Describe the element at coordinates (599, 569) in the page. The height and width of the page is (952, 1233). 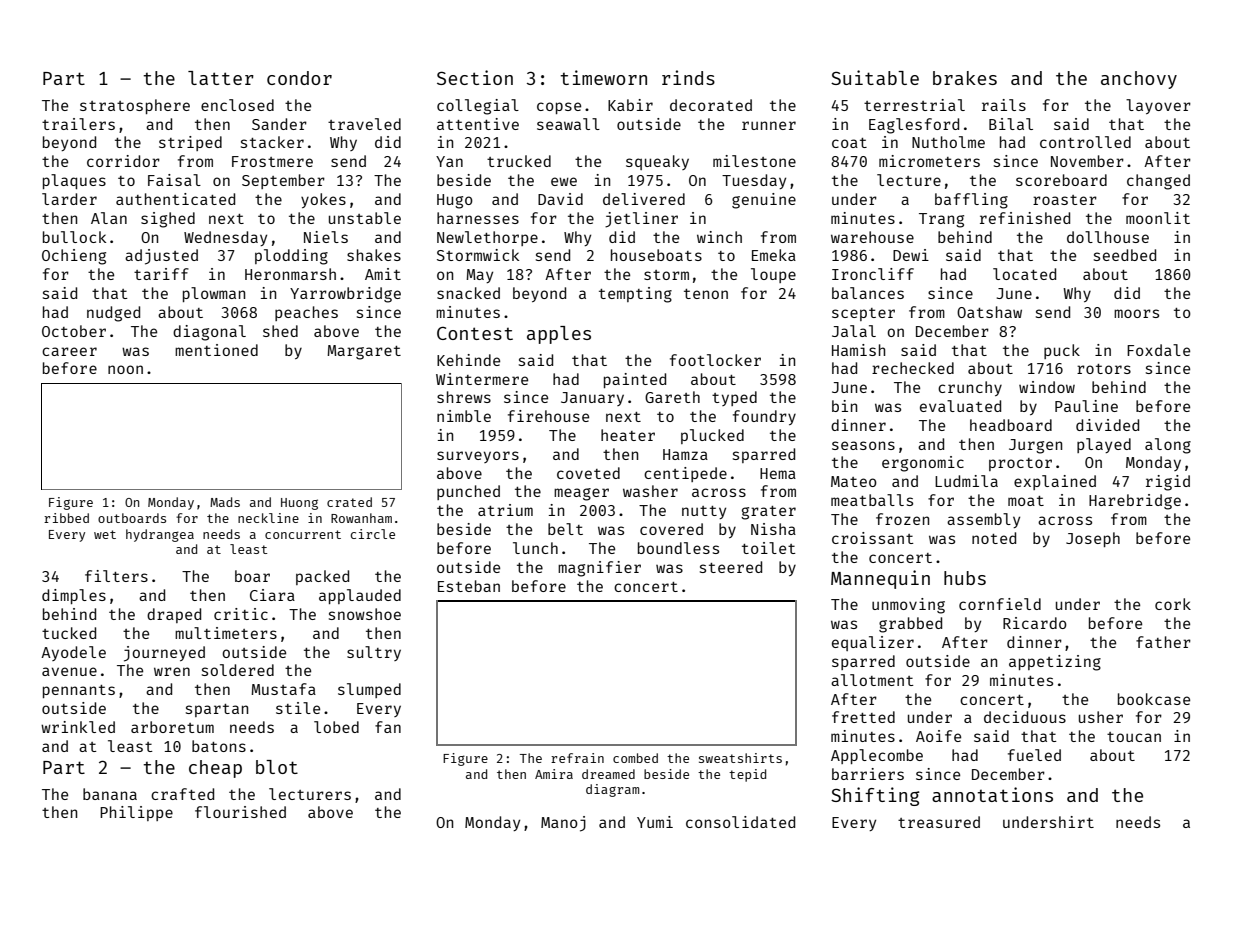
I see `magnifier` at that location.
